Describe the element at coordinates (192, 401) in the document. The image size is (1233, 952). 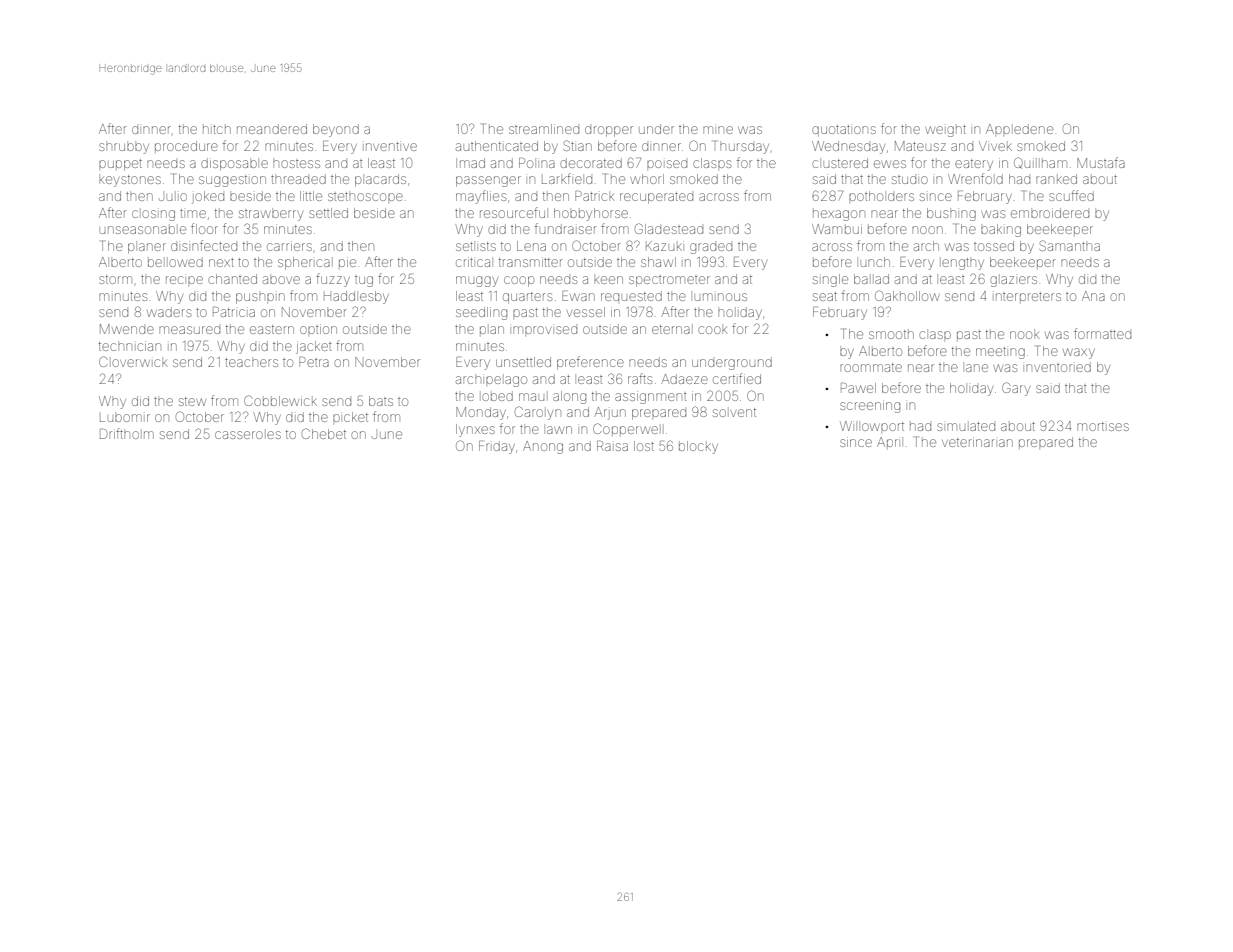
I see `stew` at that location.
